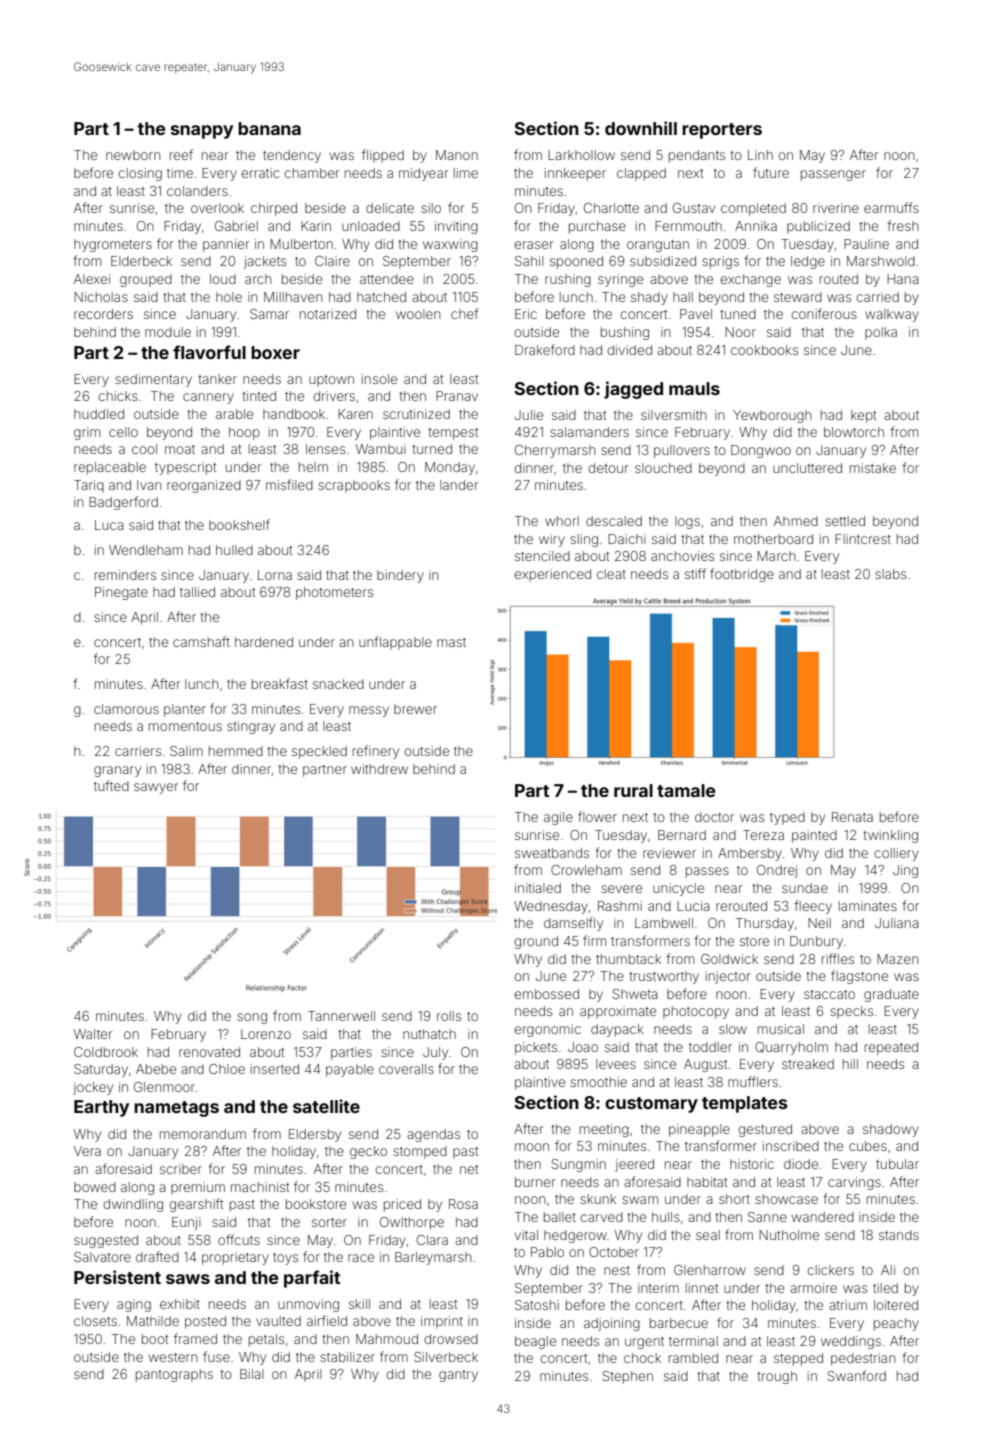 The width and height of the screenshot is (993, 1438). What do you see at coordinates (280, 683) in the screenshot?
I see `breakfast` at bounding box center [280, 683].
